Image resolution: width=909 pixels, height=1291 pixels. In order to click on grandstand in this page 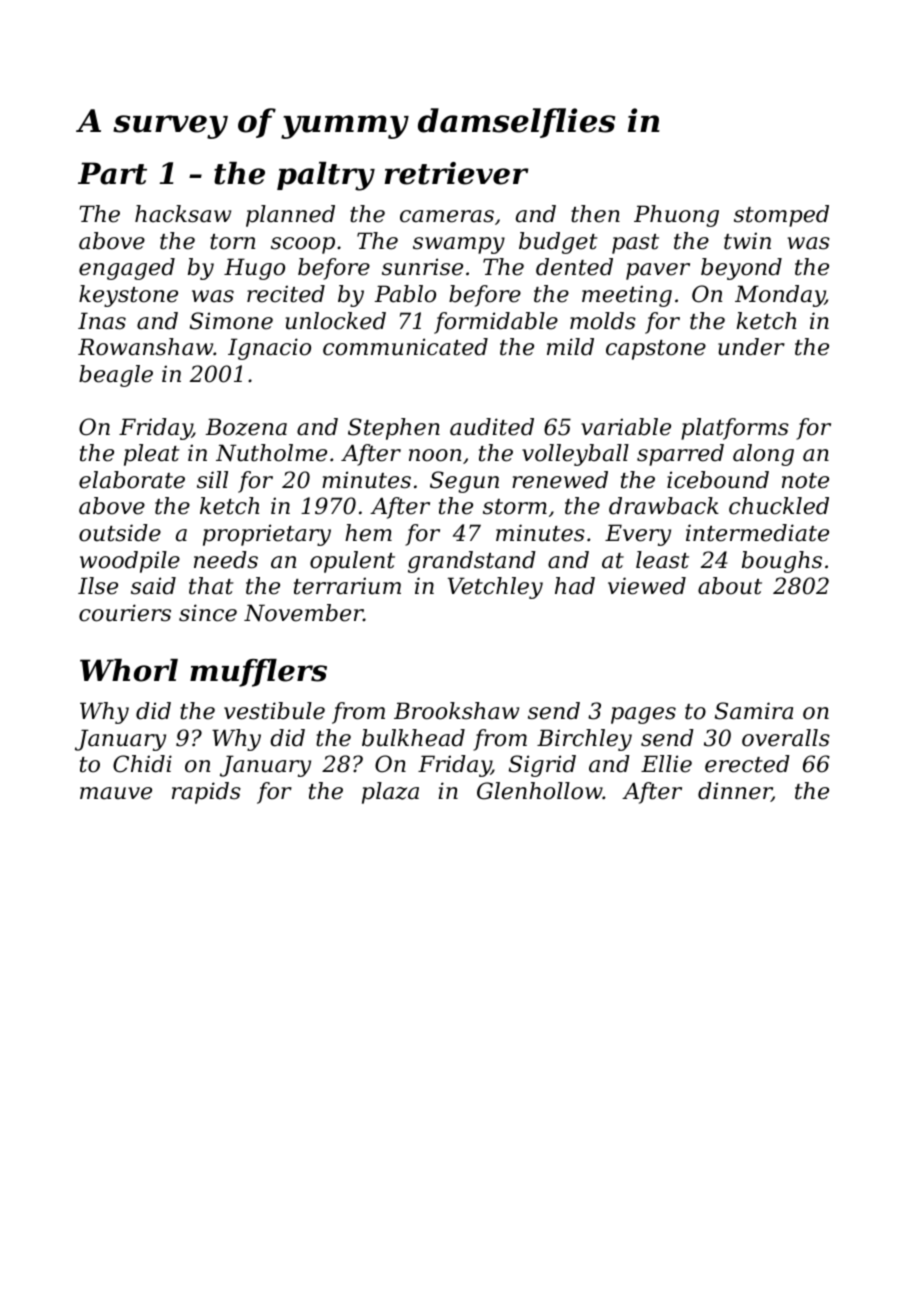, I will do `click(472, 562)`.
